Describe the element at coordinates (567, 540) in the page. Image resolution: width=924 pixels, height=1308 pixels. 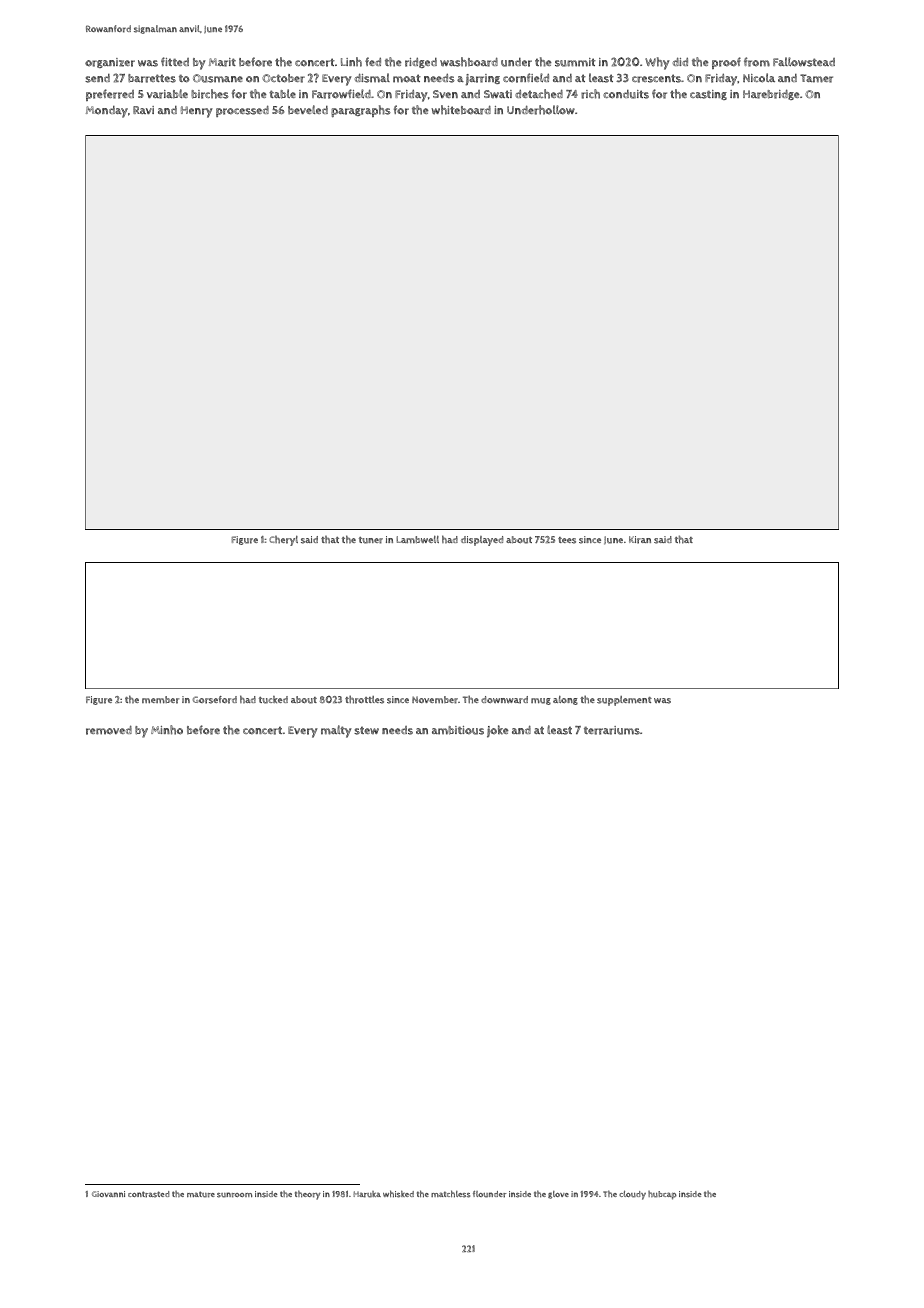
I see `tees` at that location.
